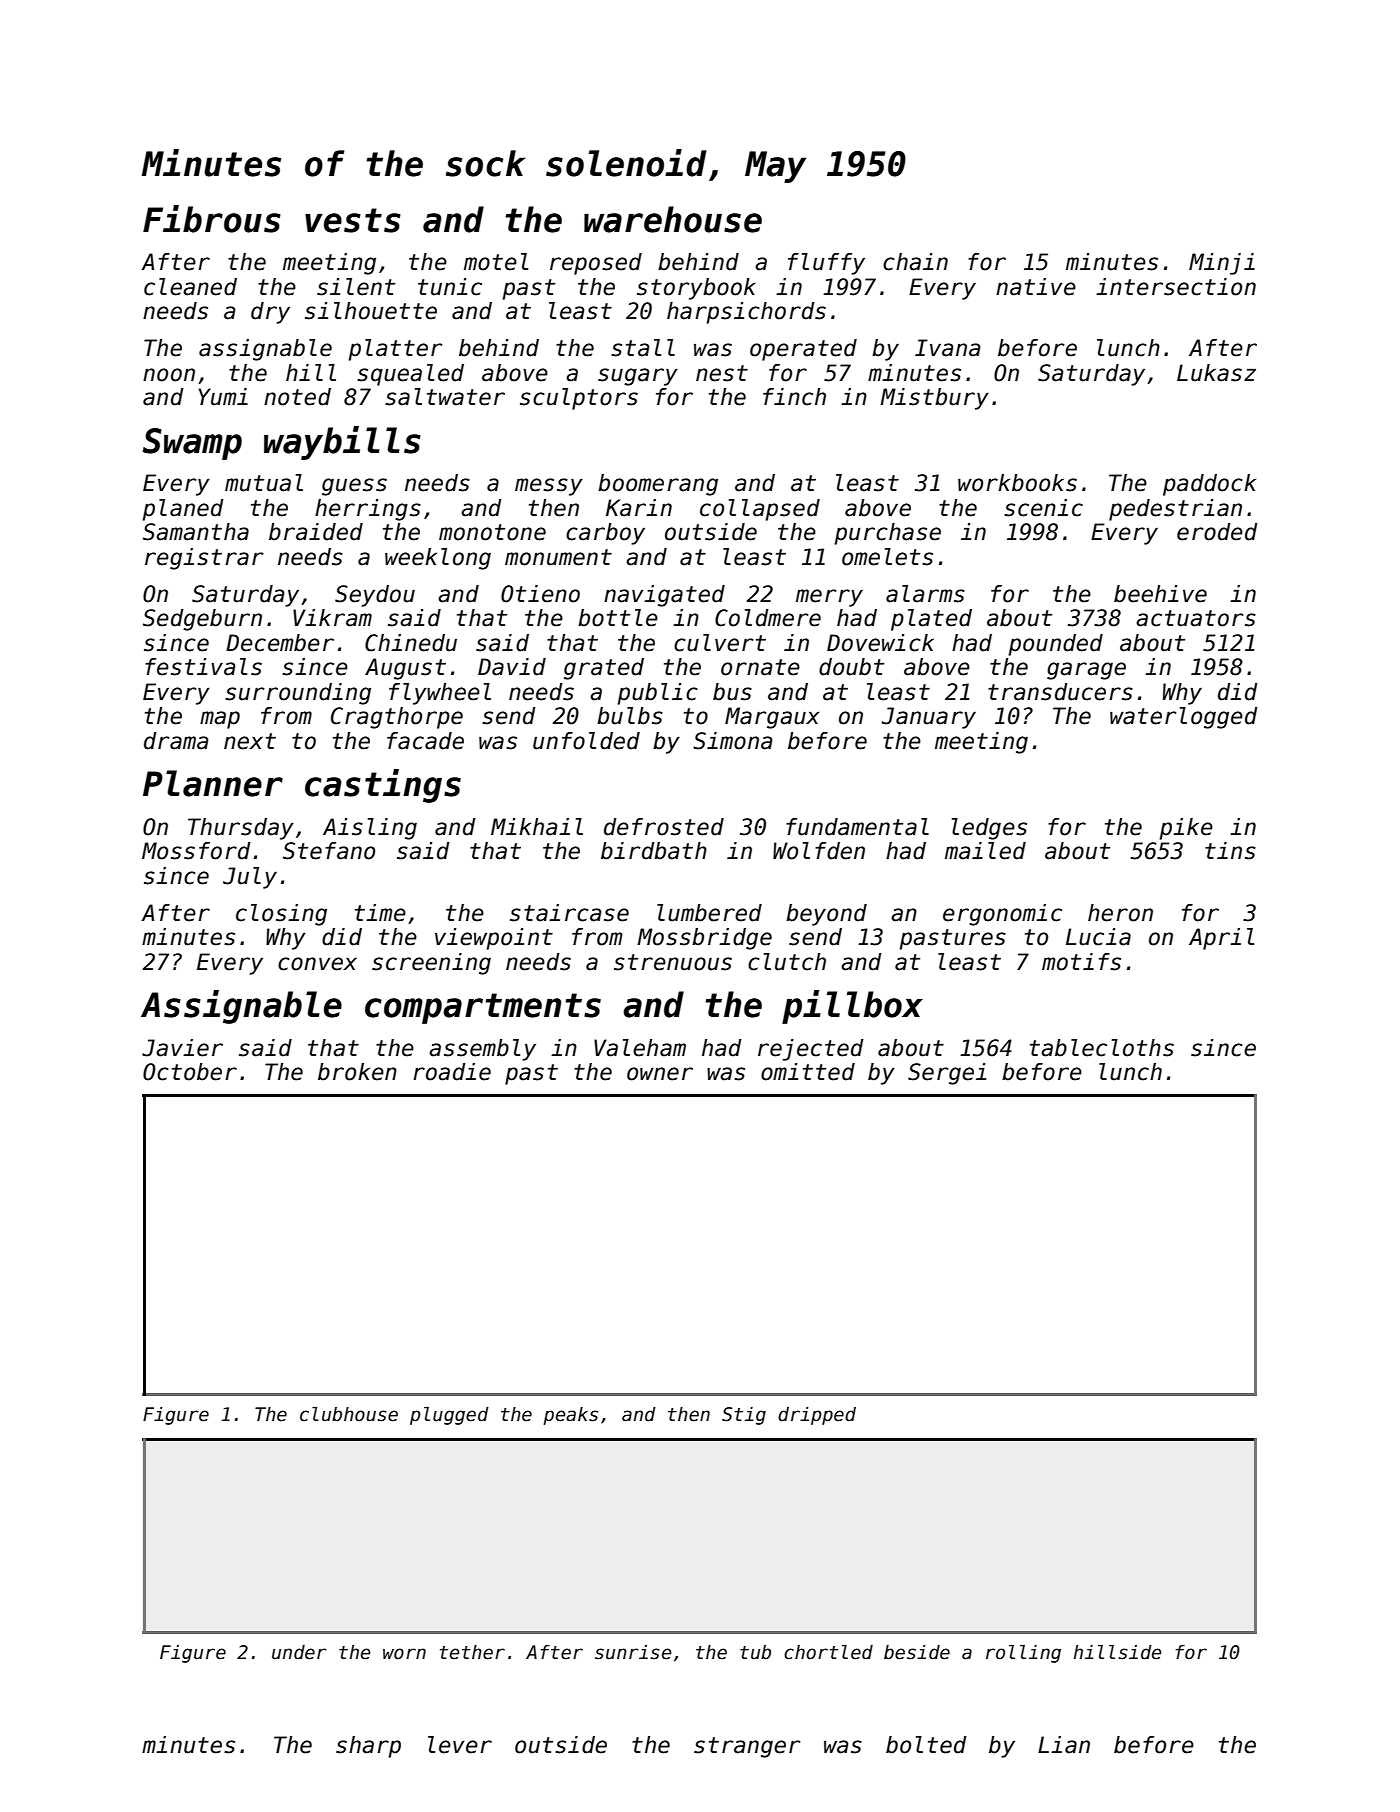 The image size is (1400, 1812). What do you see at coordinates (190, 1072) in the image?
I see `October` at bounding box center [190, 1072].
